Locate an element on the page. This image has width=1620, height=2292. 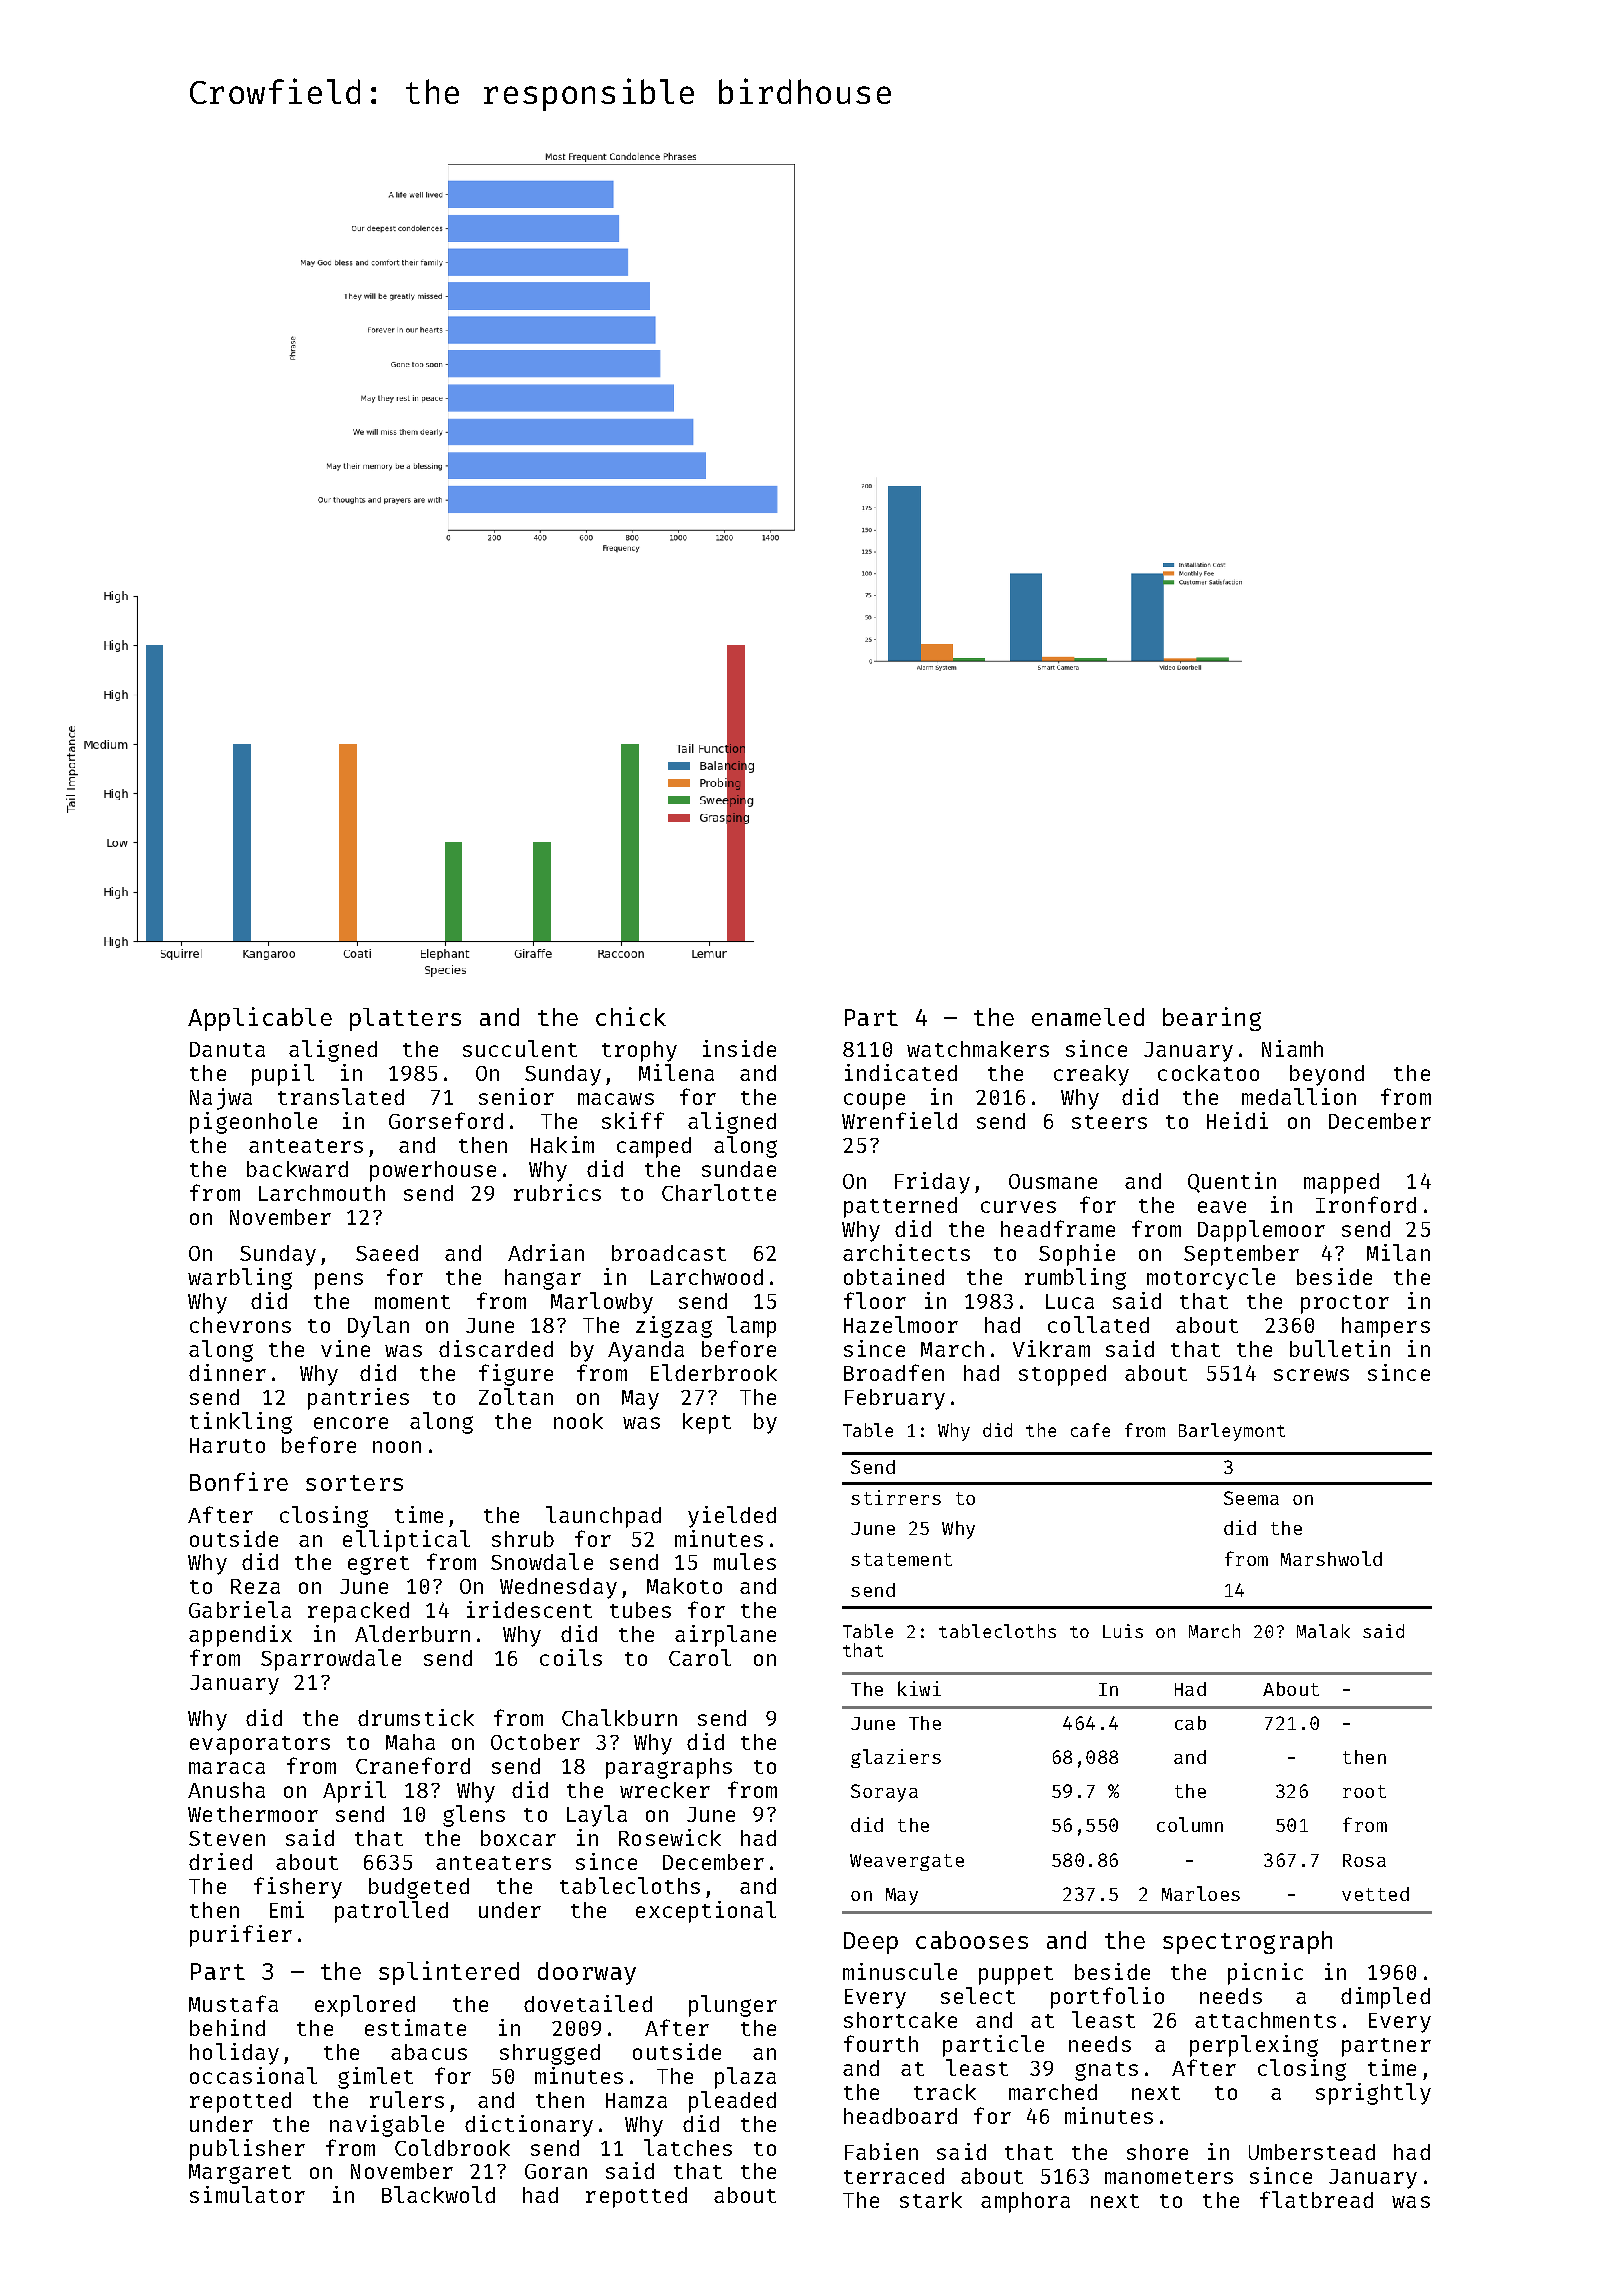
glaziers is located at coordinates (896, 1758).
